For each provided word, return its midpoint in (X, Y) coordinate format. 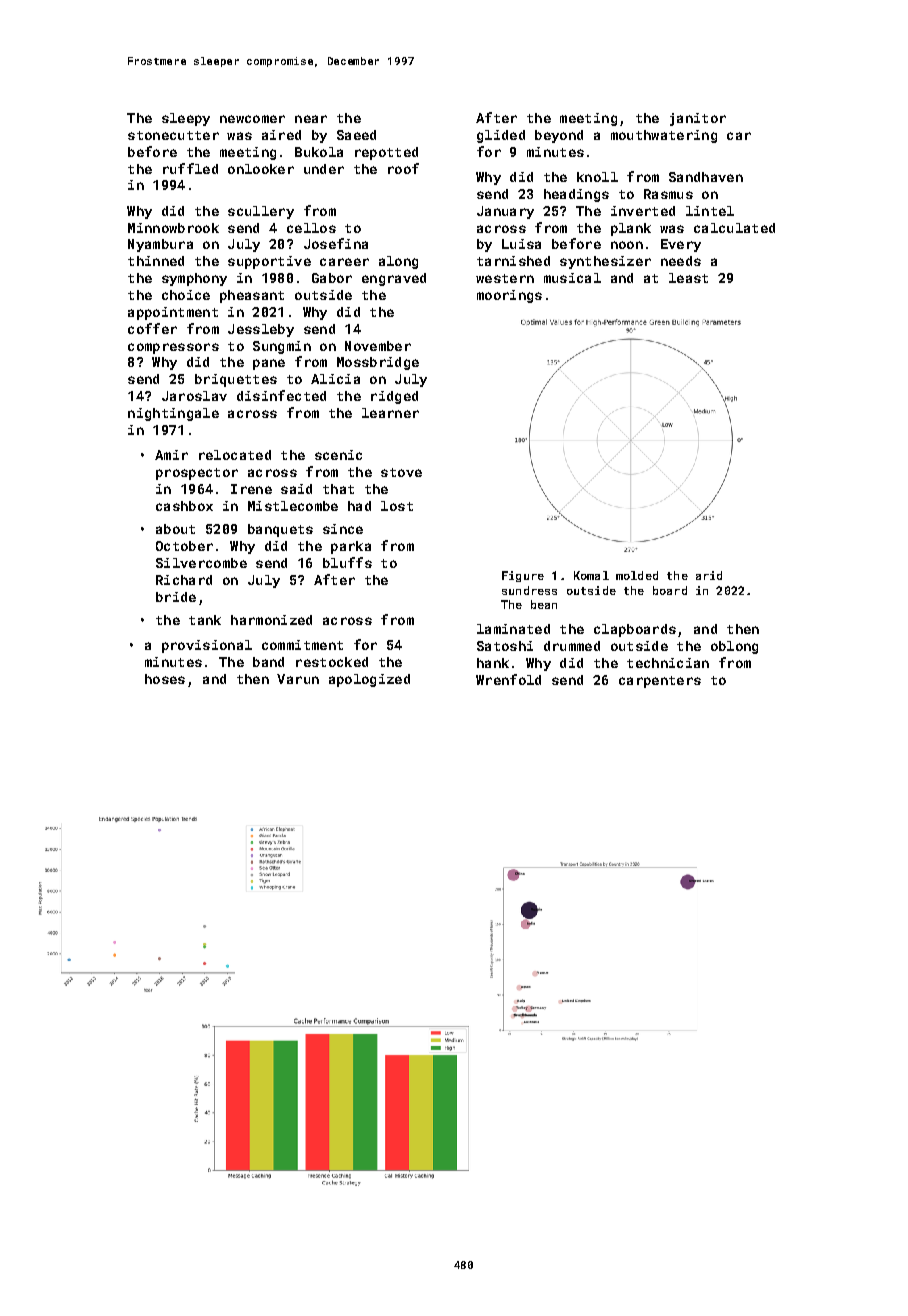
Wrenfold (508, 679)
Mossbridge (378, 363)
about (175, 529)
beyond (559, 136)
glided (501, 136)
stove (401, 472)
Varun (298, 679)
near (311, 119)
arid (709, 575)
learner (390, 413)
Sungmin (282, 347)
